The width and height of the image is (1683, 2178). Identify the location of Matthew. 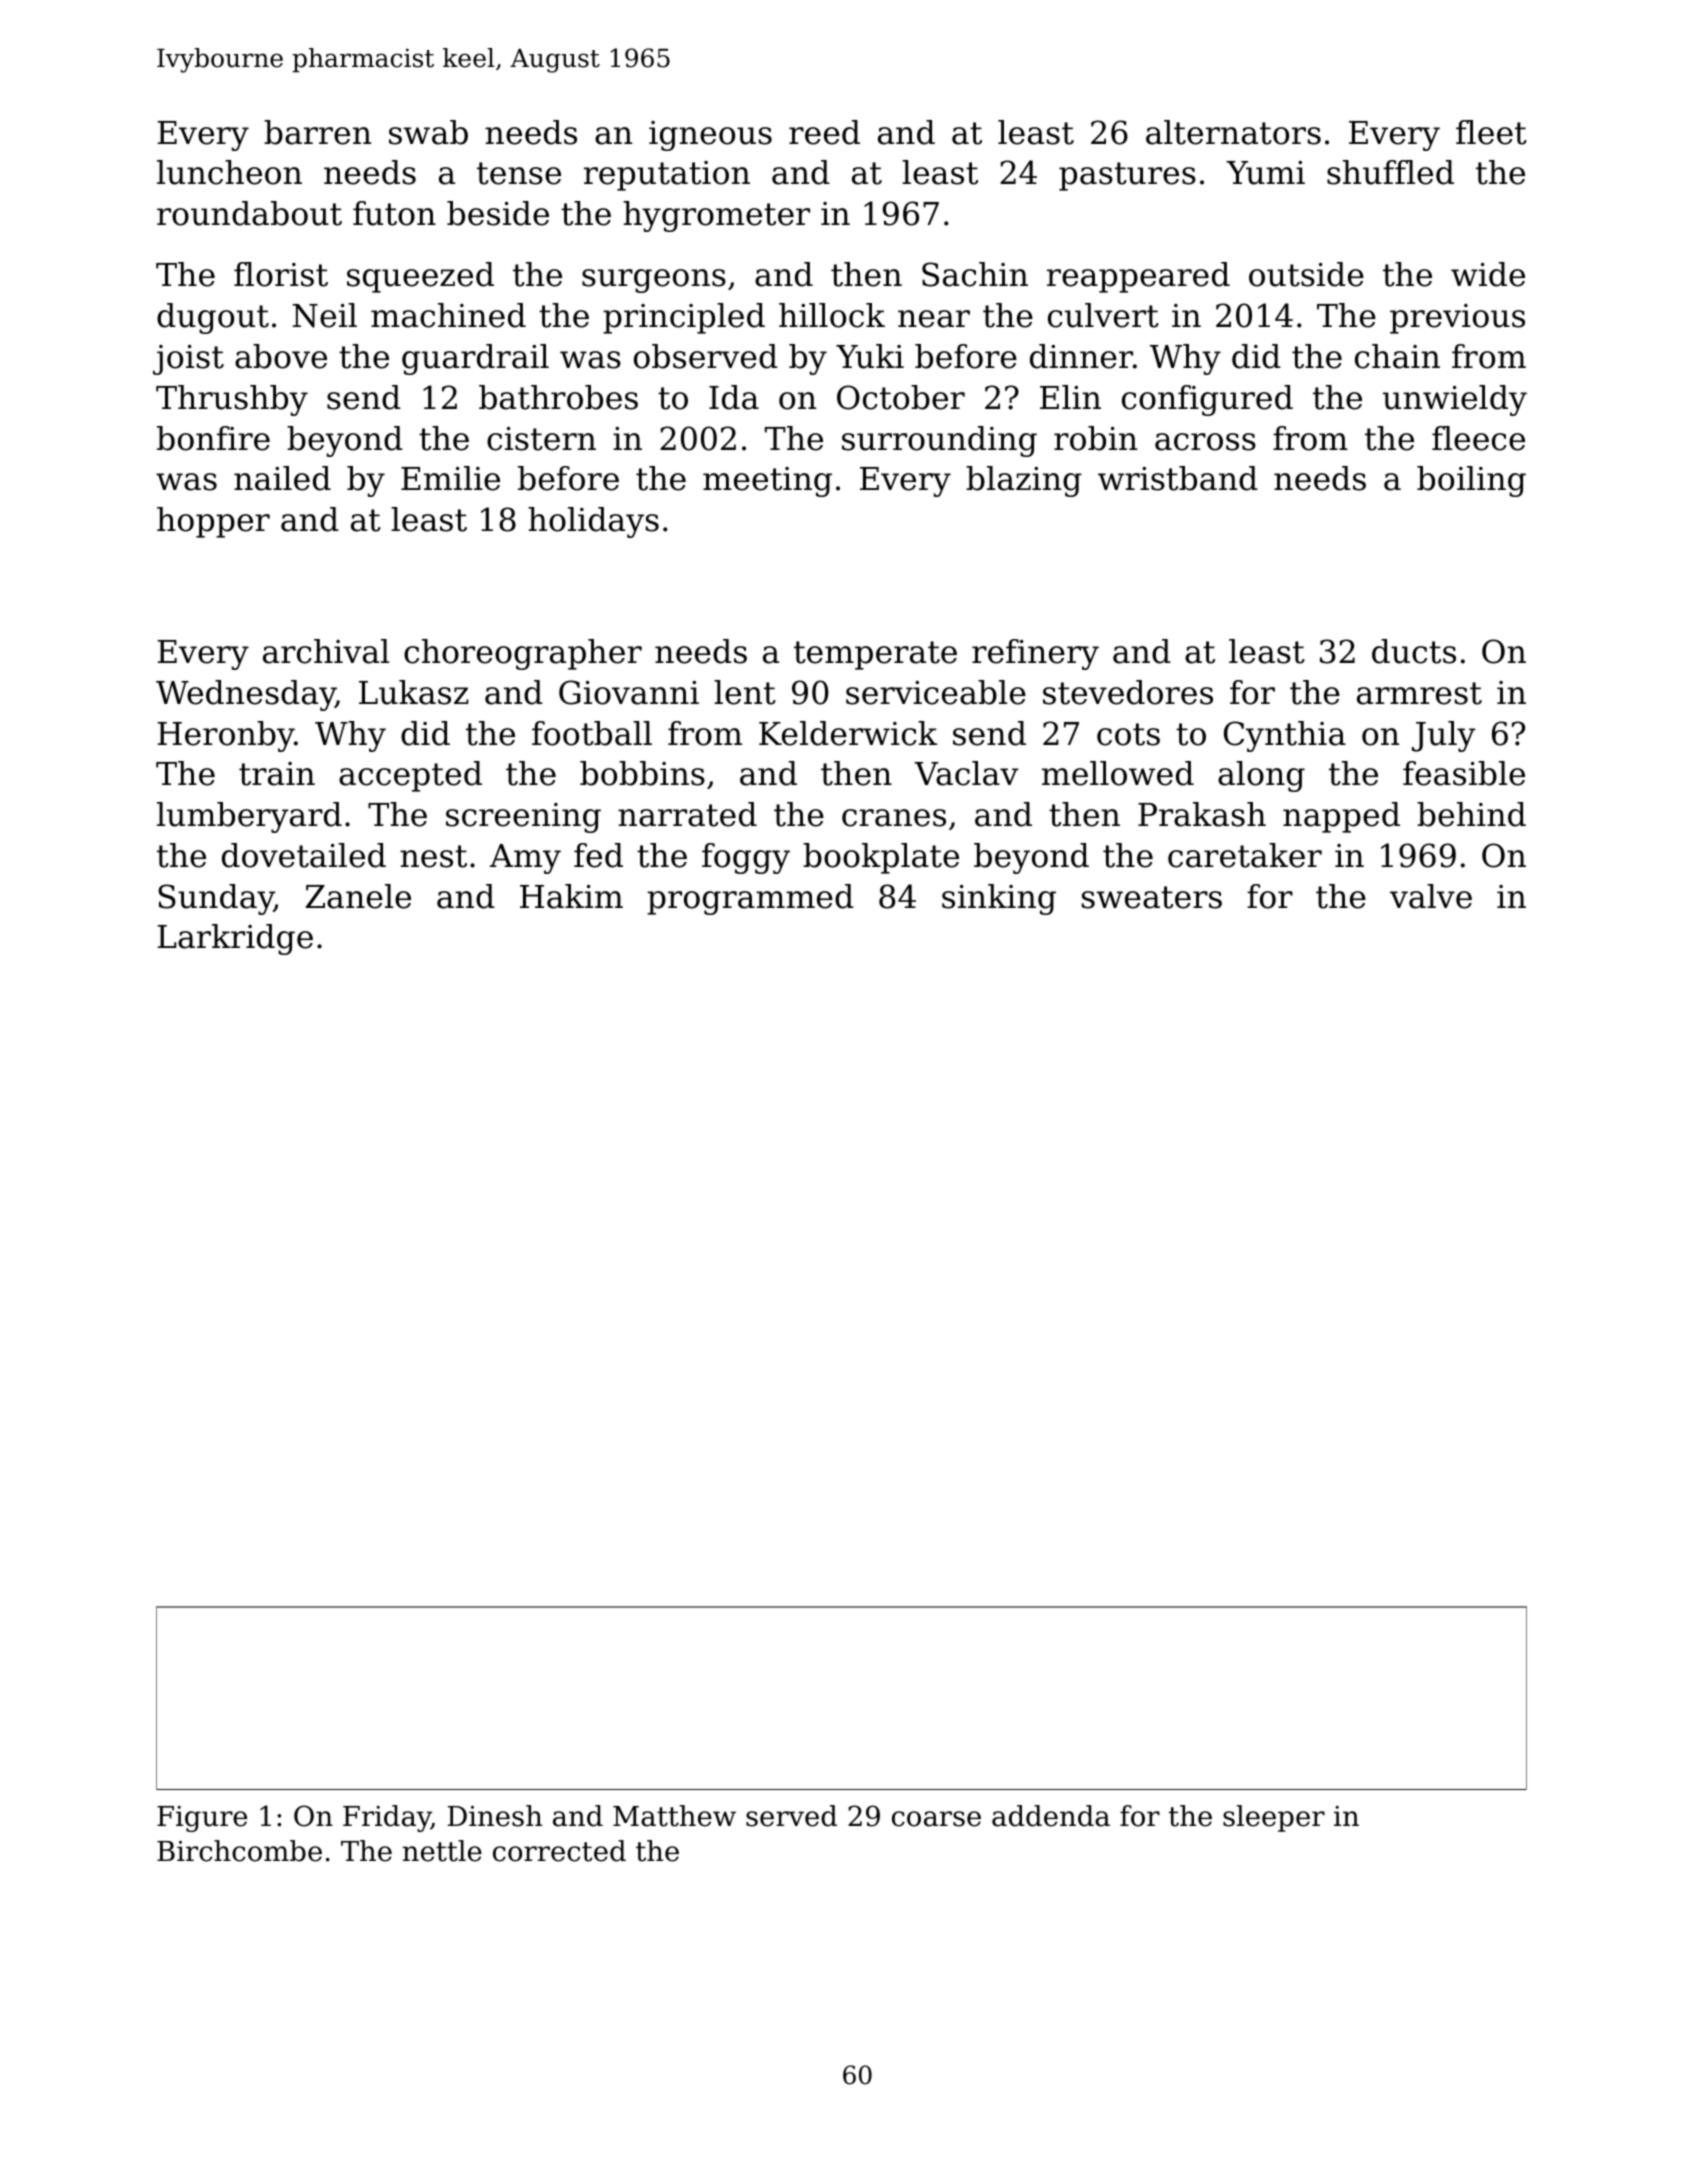
(674, 1816).
